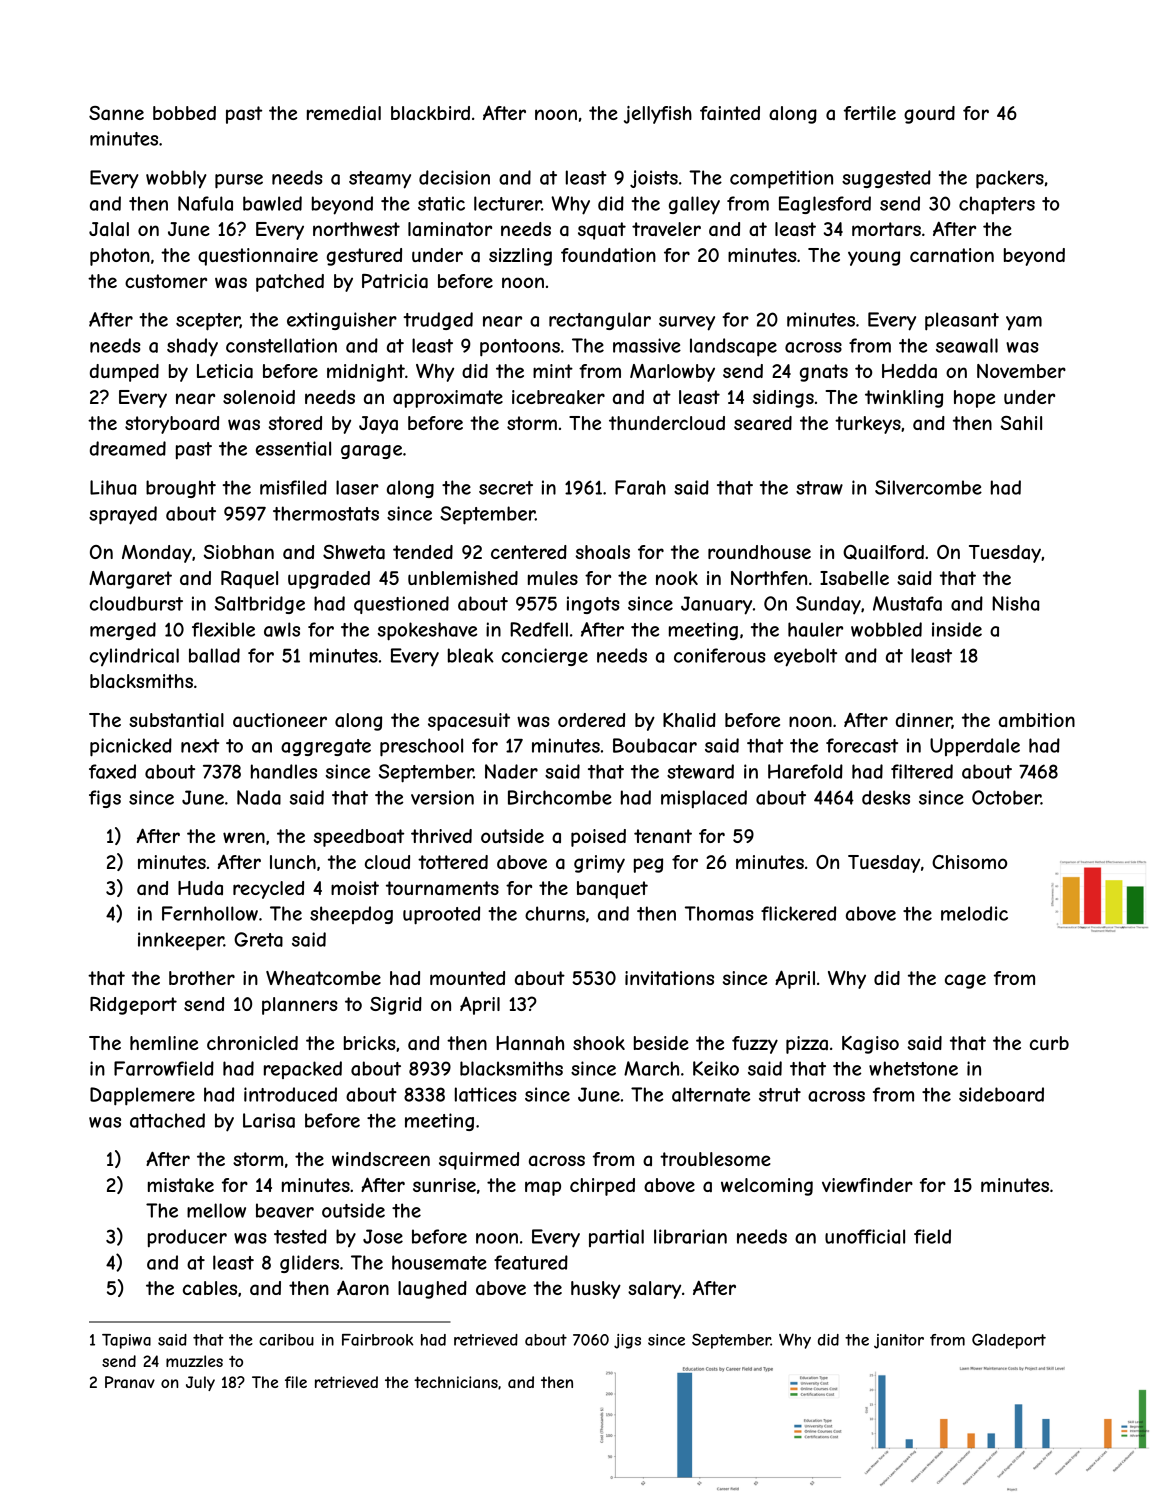 The image size is (1169, 1512). Describe the element at coordinates (616, 1238) in the screenshot. I see `partial` at that location.
